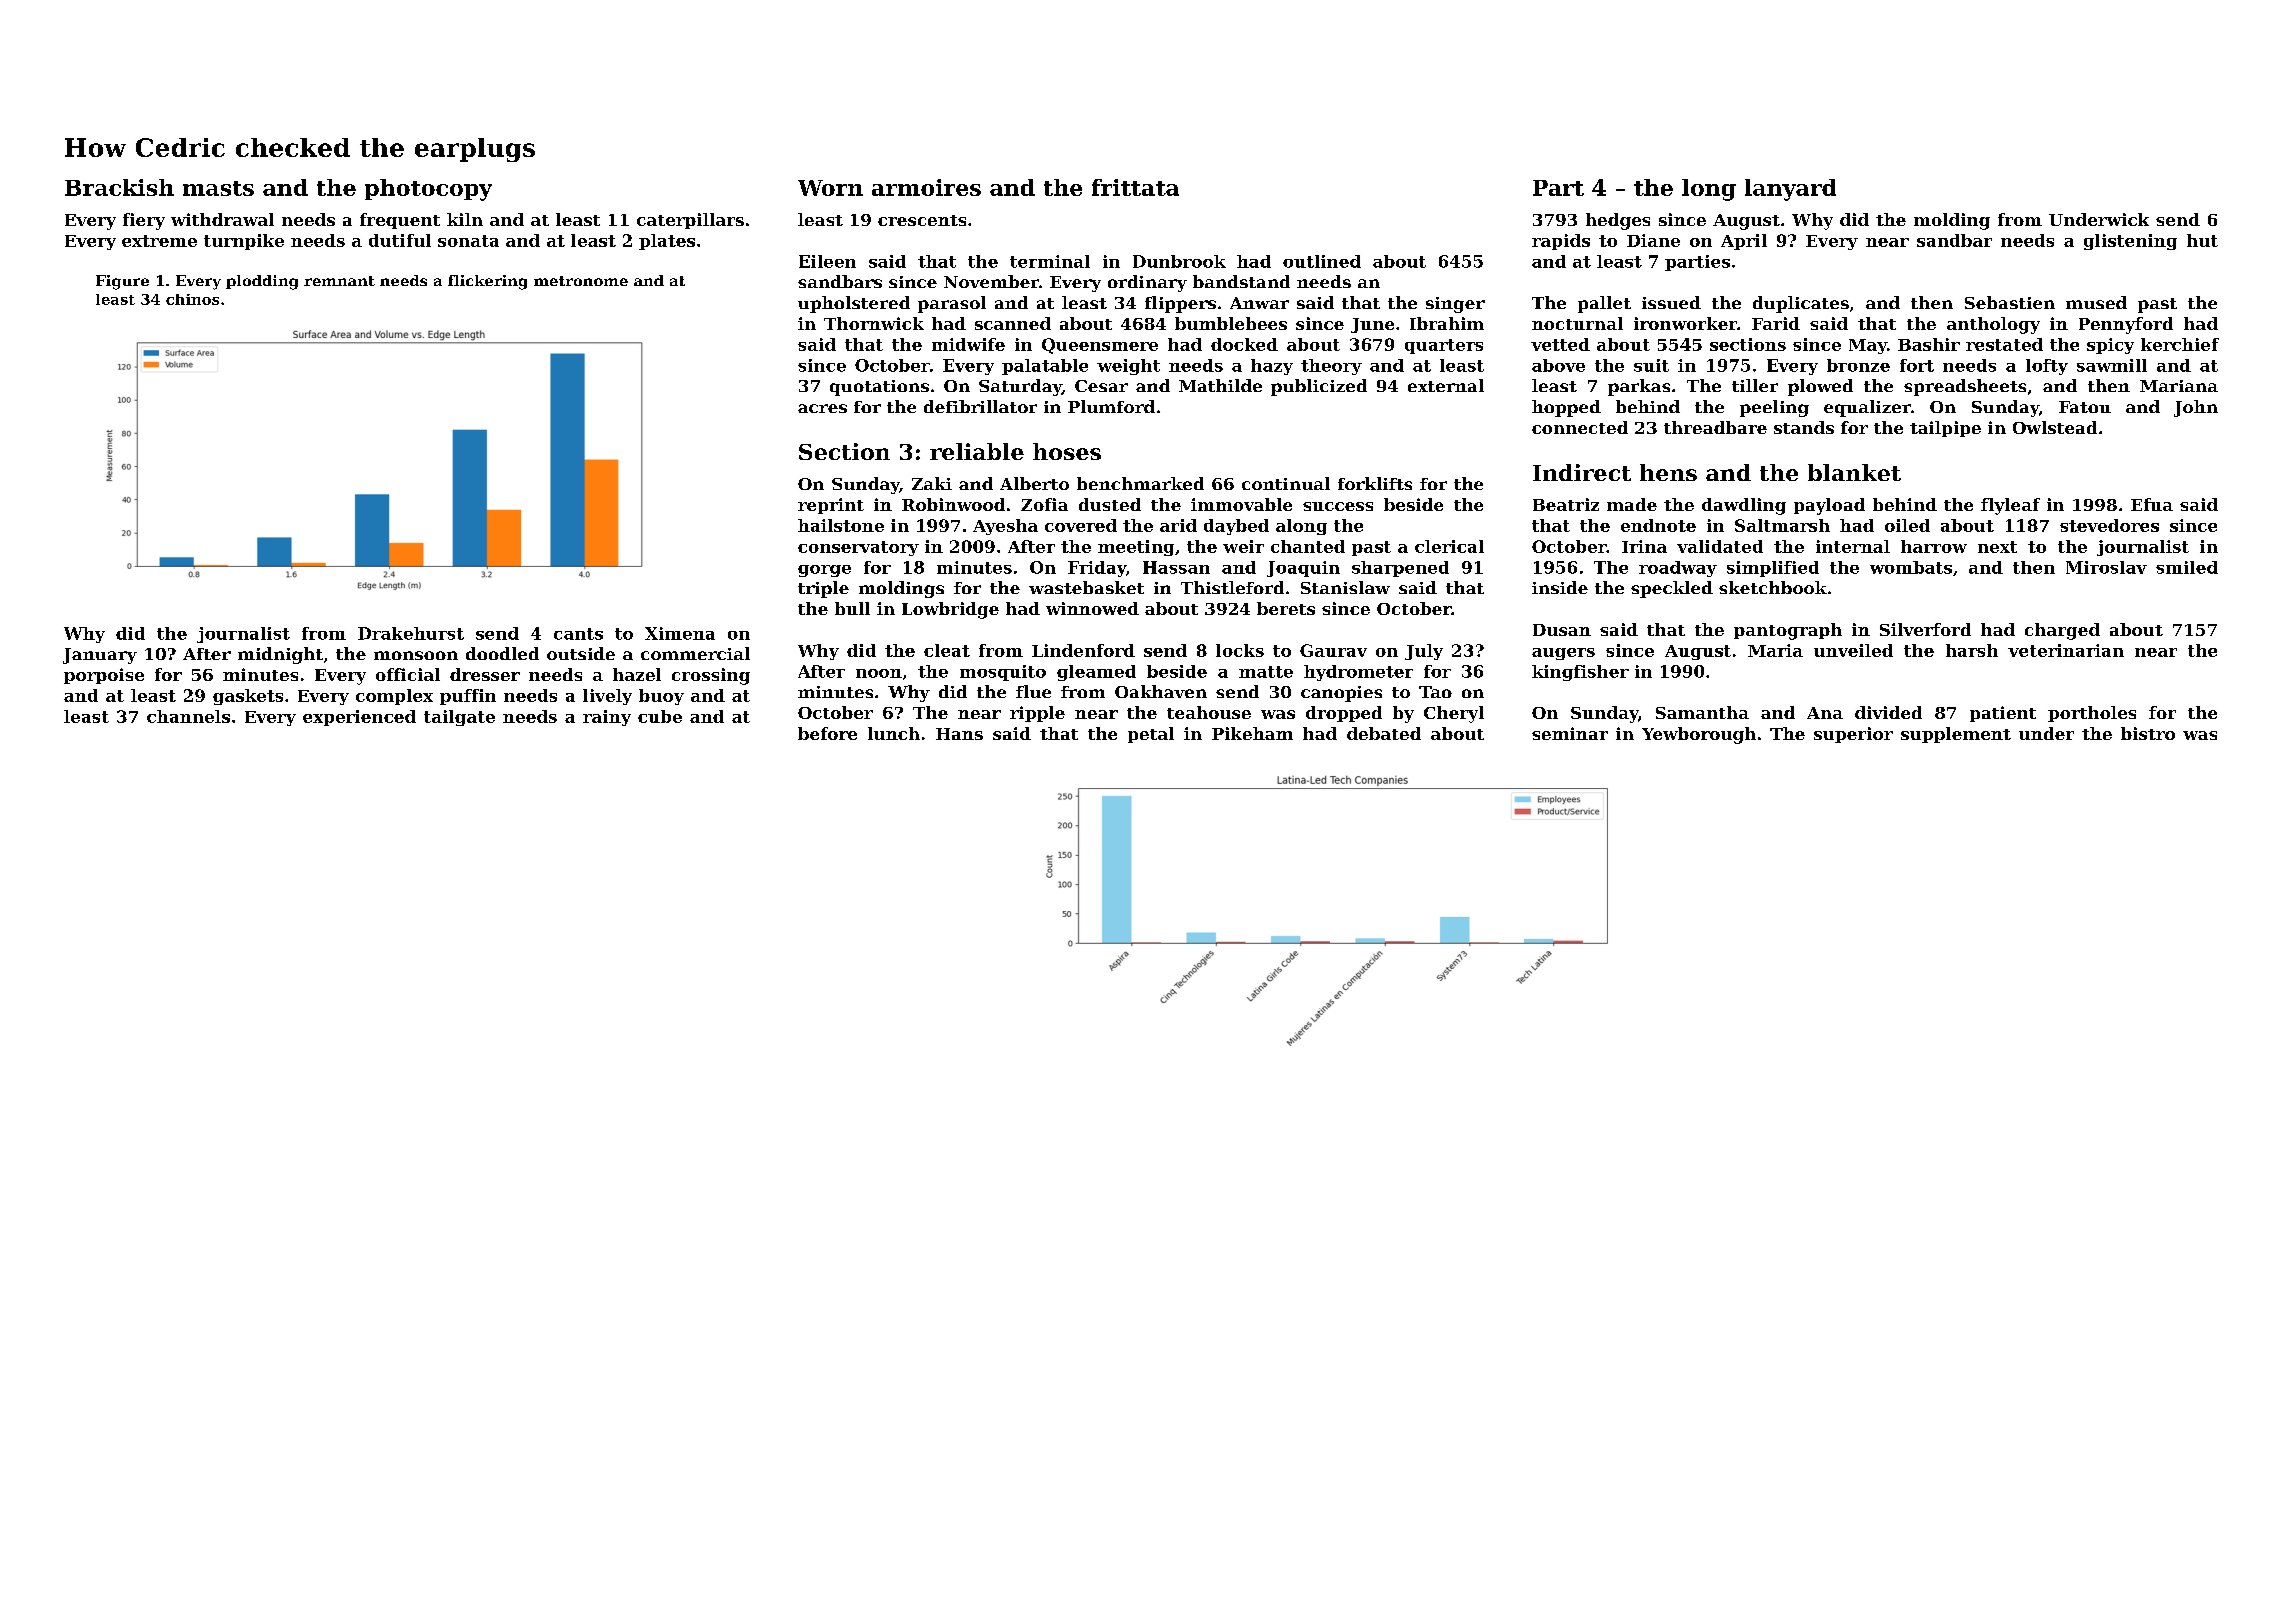  What do you see at coordinates (1801, 304) in the screenshot?
I see `duplicates` at bounding box center [1801, 304].
